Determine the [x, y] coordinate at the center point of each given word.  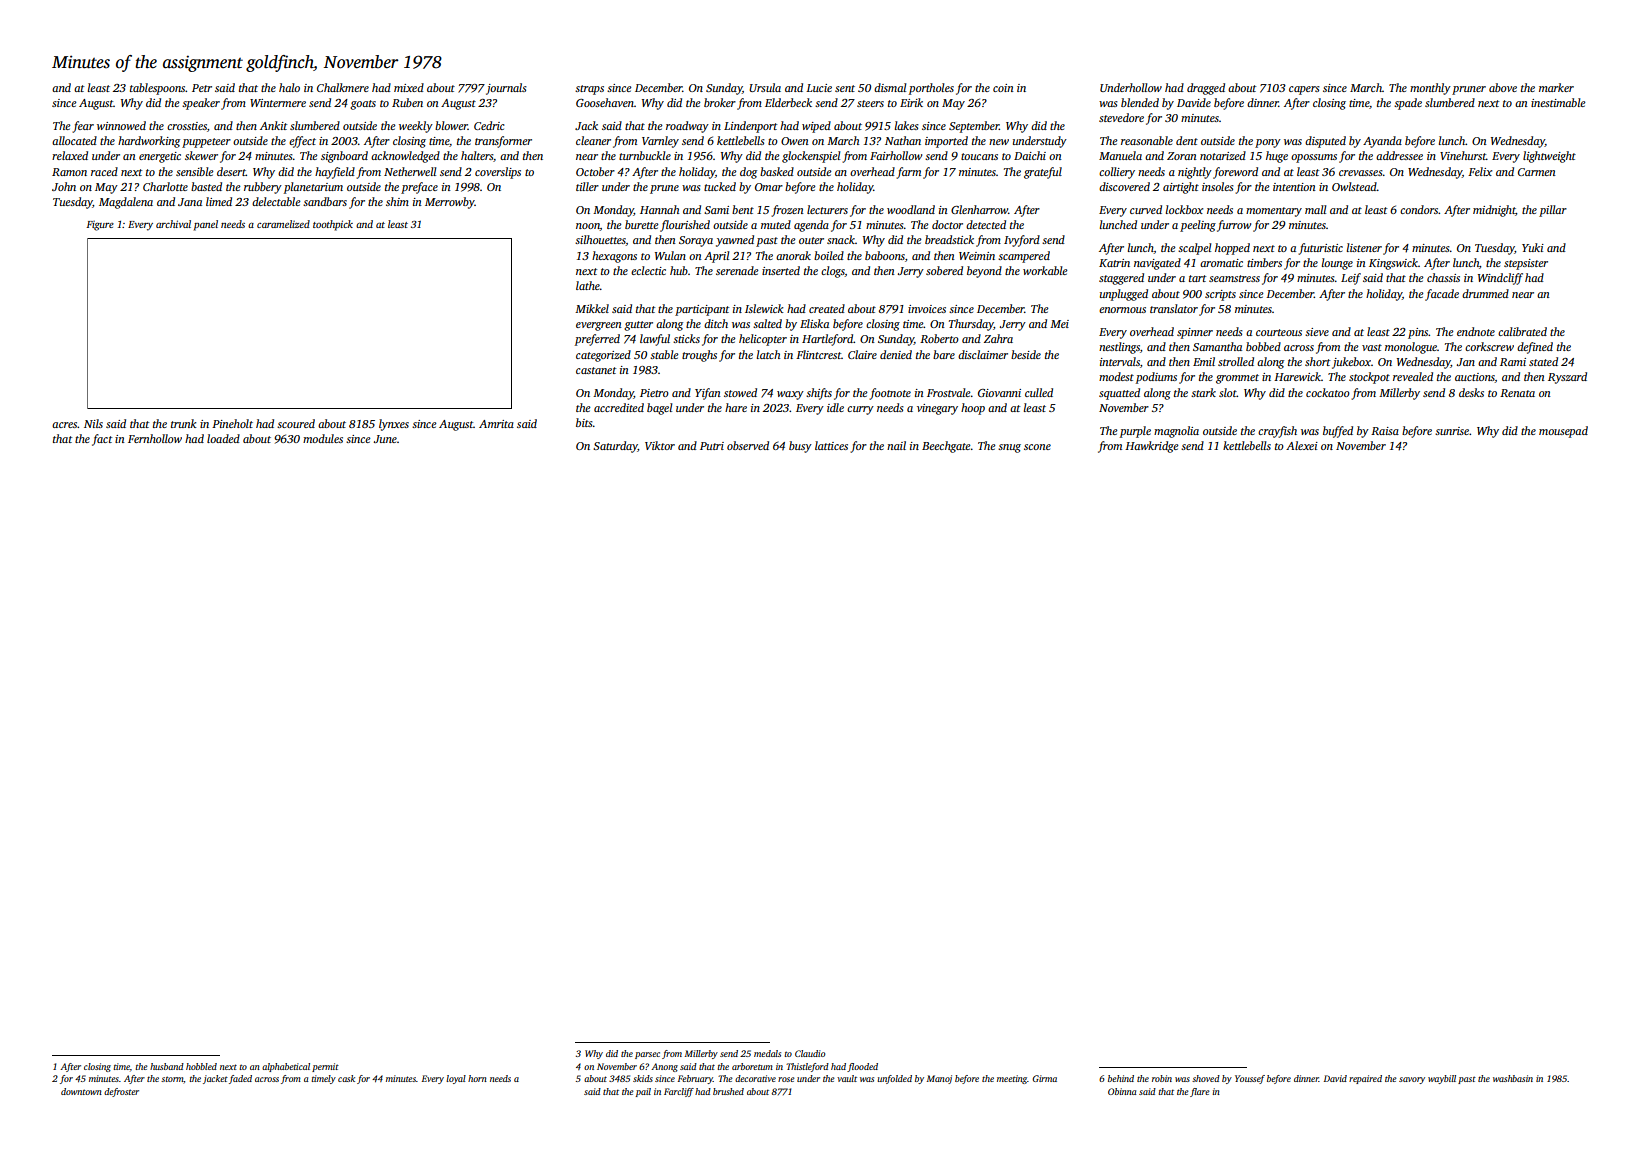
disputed [1325, 142]
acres [65, 425]
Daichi [1030, 155]
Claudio [810, 1053]
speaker [201, 104]
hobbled [201, 1066]
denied [896, 354]
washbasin [1513, 1078]
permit [325, 1067]
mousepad [1563, 432]
